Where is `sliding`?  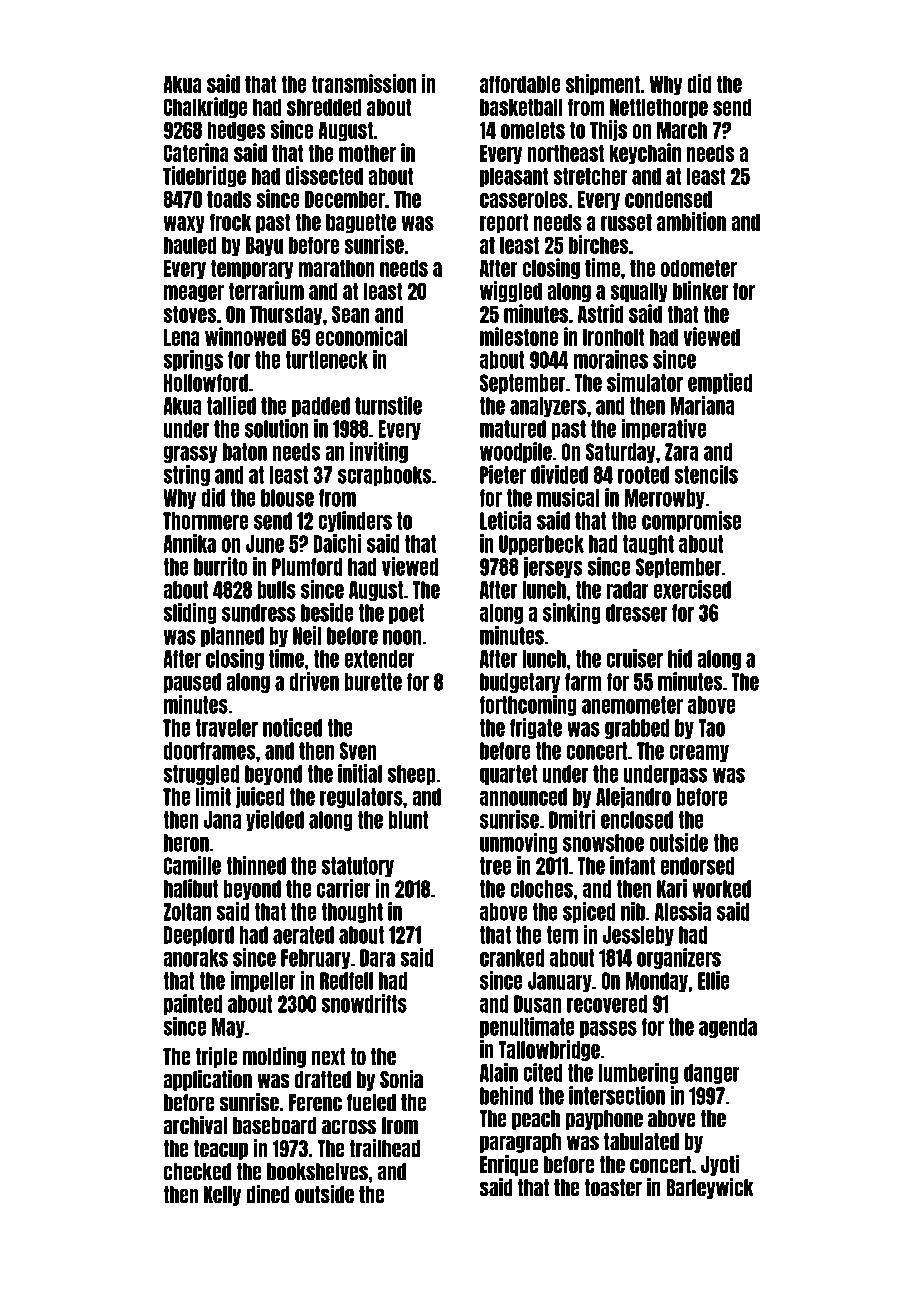 sliding is located at coordinates (190, 613).
